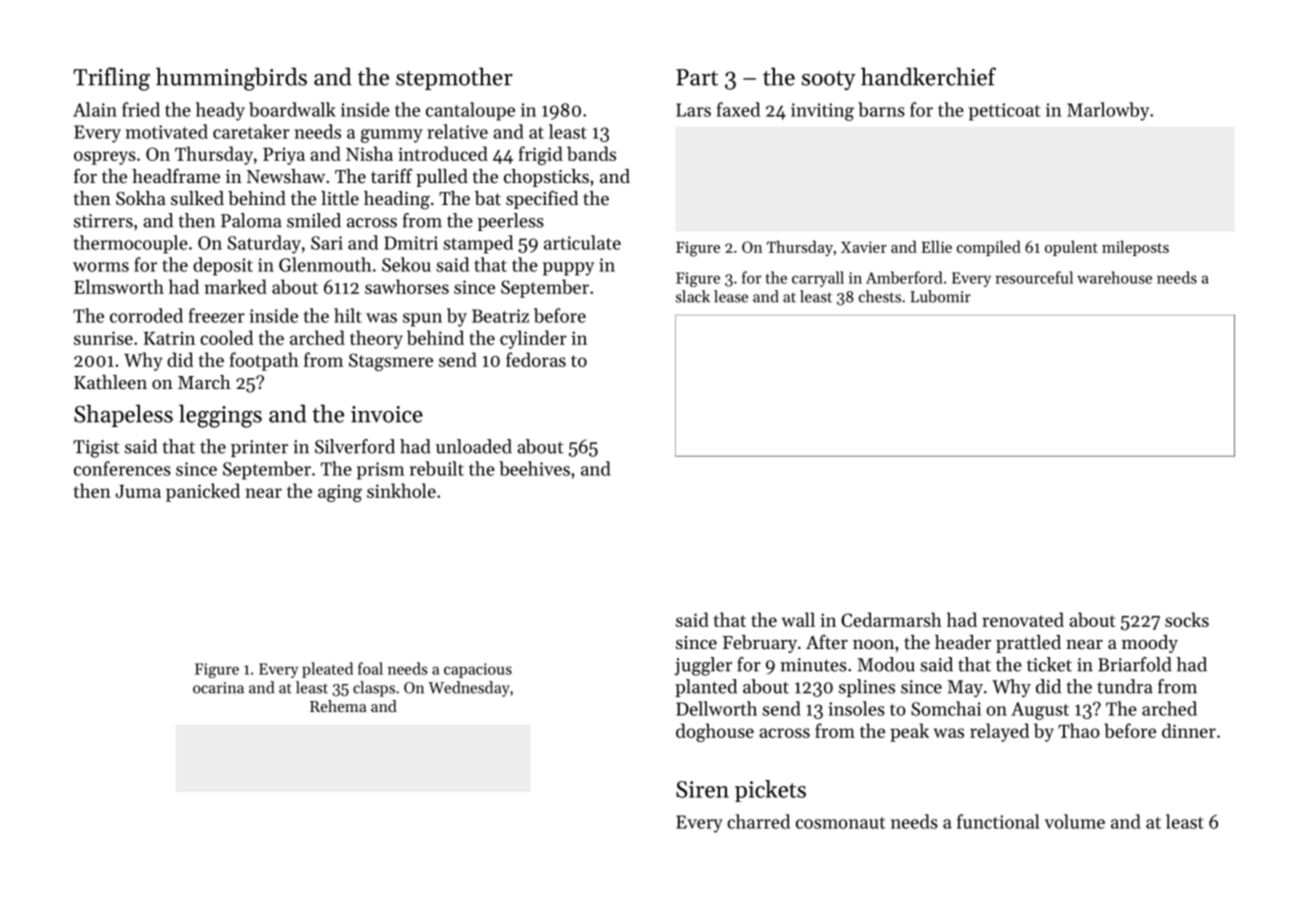 The image size is (1308, 924). I want to click on stepmother, so click(454, 78).
